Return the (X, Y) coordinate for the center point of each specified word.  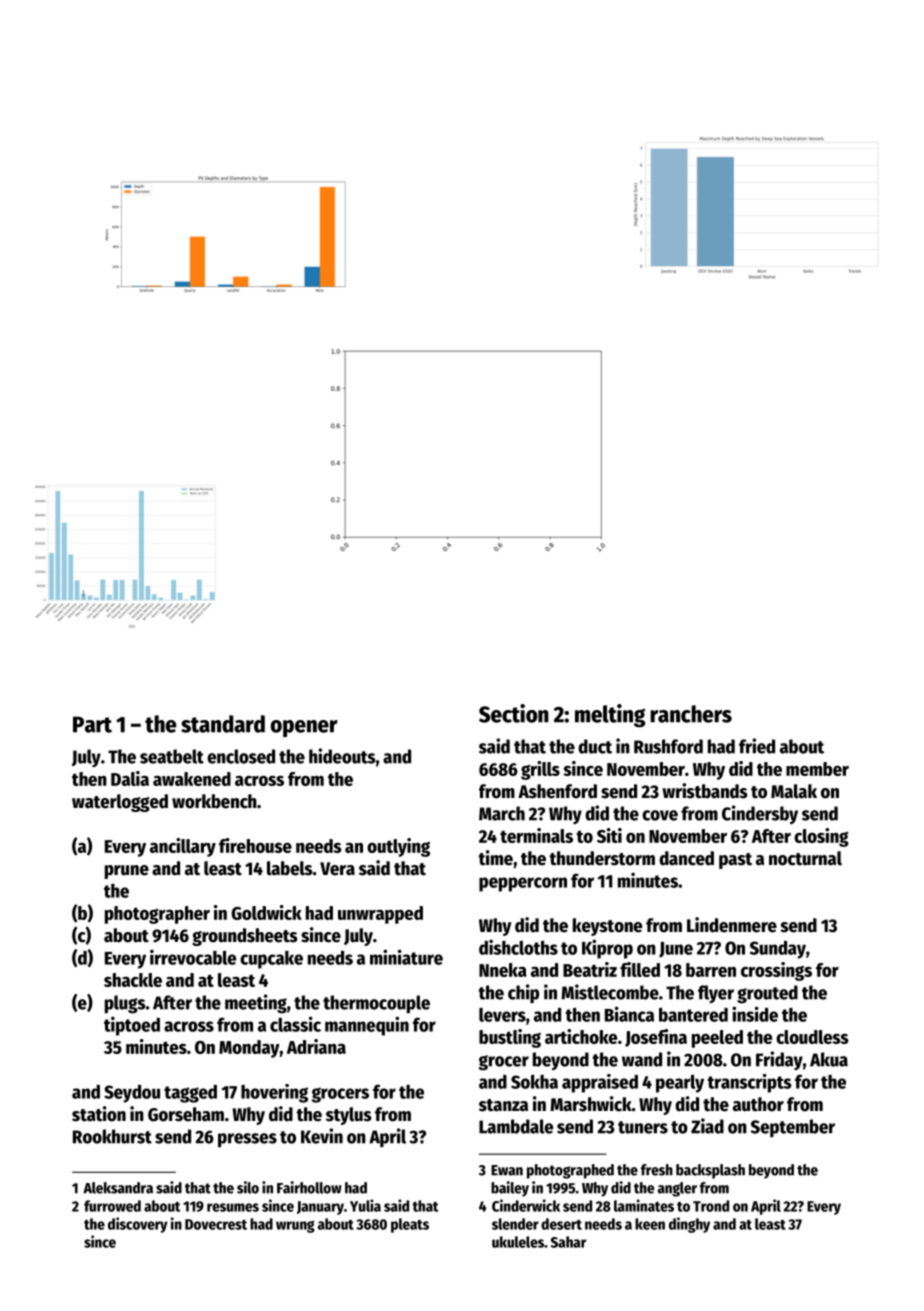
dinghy (689, 1225)
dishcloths (518, 947)
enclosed (241, 756)
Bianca (629, 1014)
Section (514, 713)
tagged (190, 1094)
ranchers (691, 714)
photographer (157, 915)
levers (502, 1015)
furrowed (112, 1206)
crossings (776, 971)
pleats (410, 1225)
